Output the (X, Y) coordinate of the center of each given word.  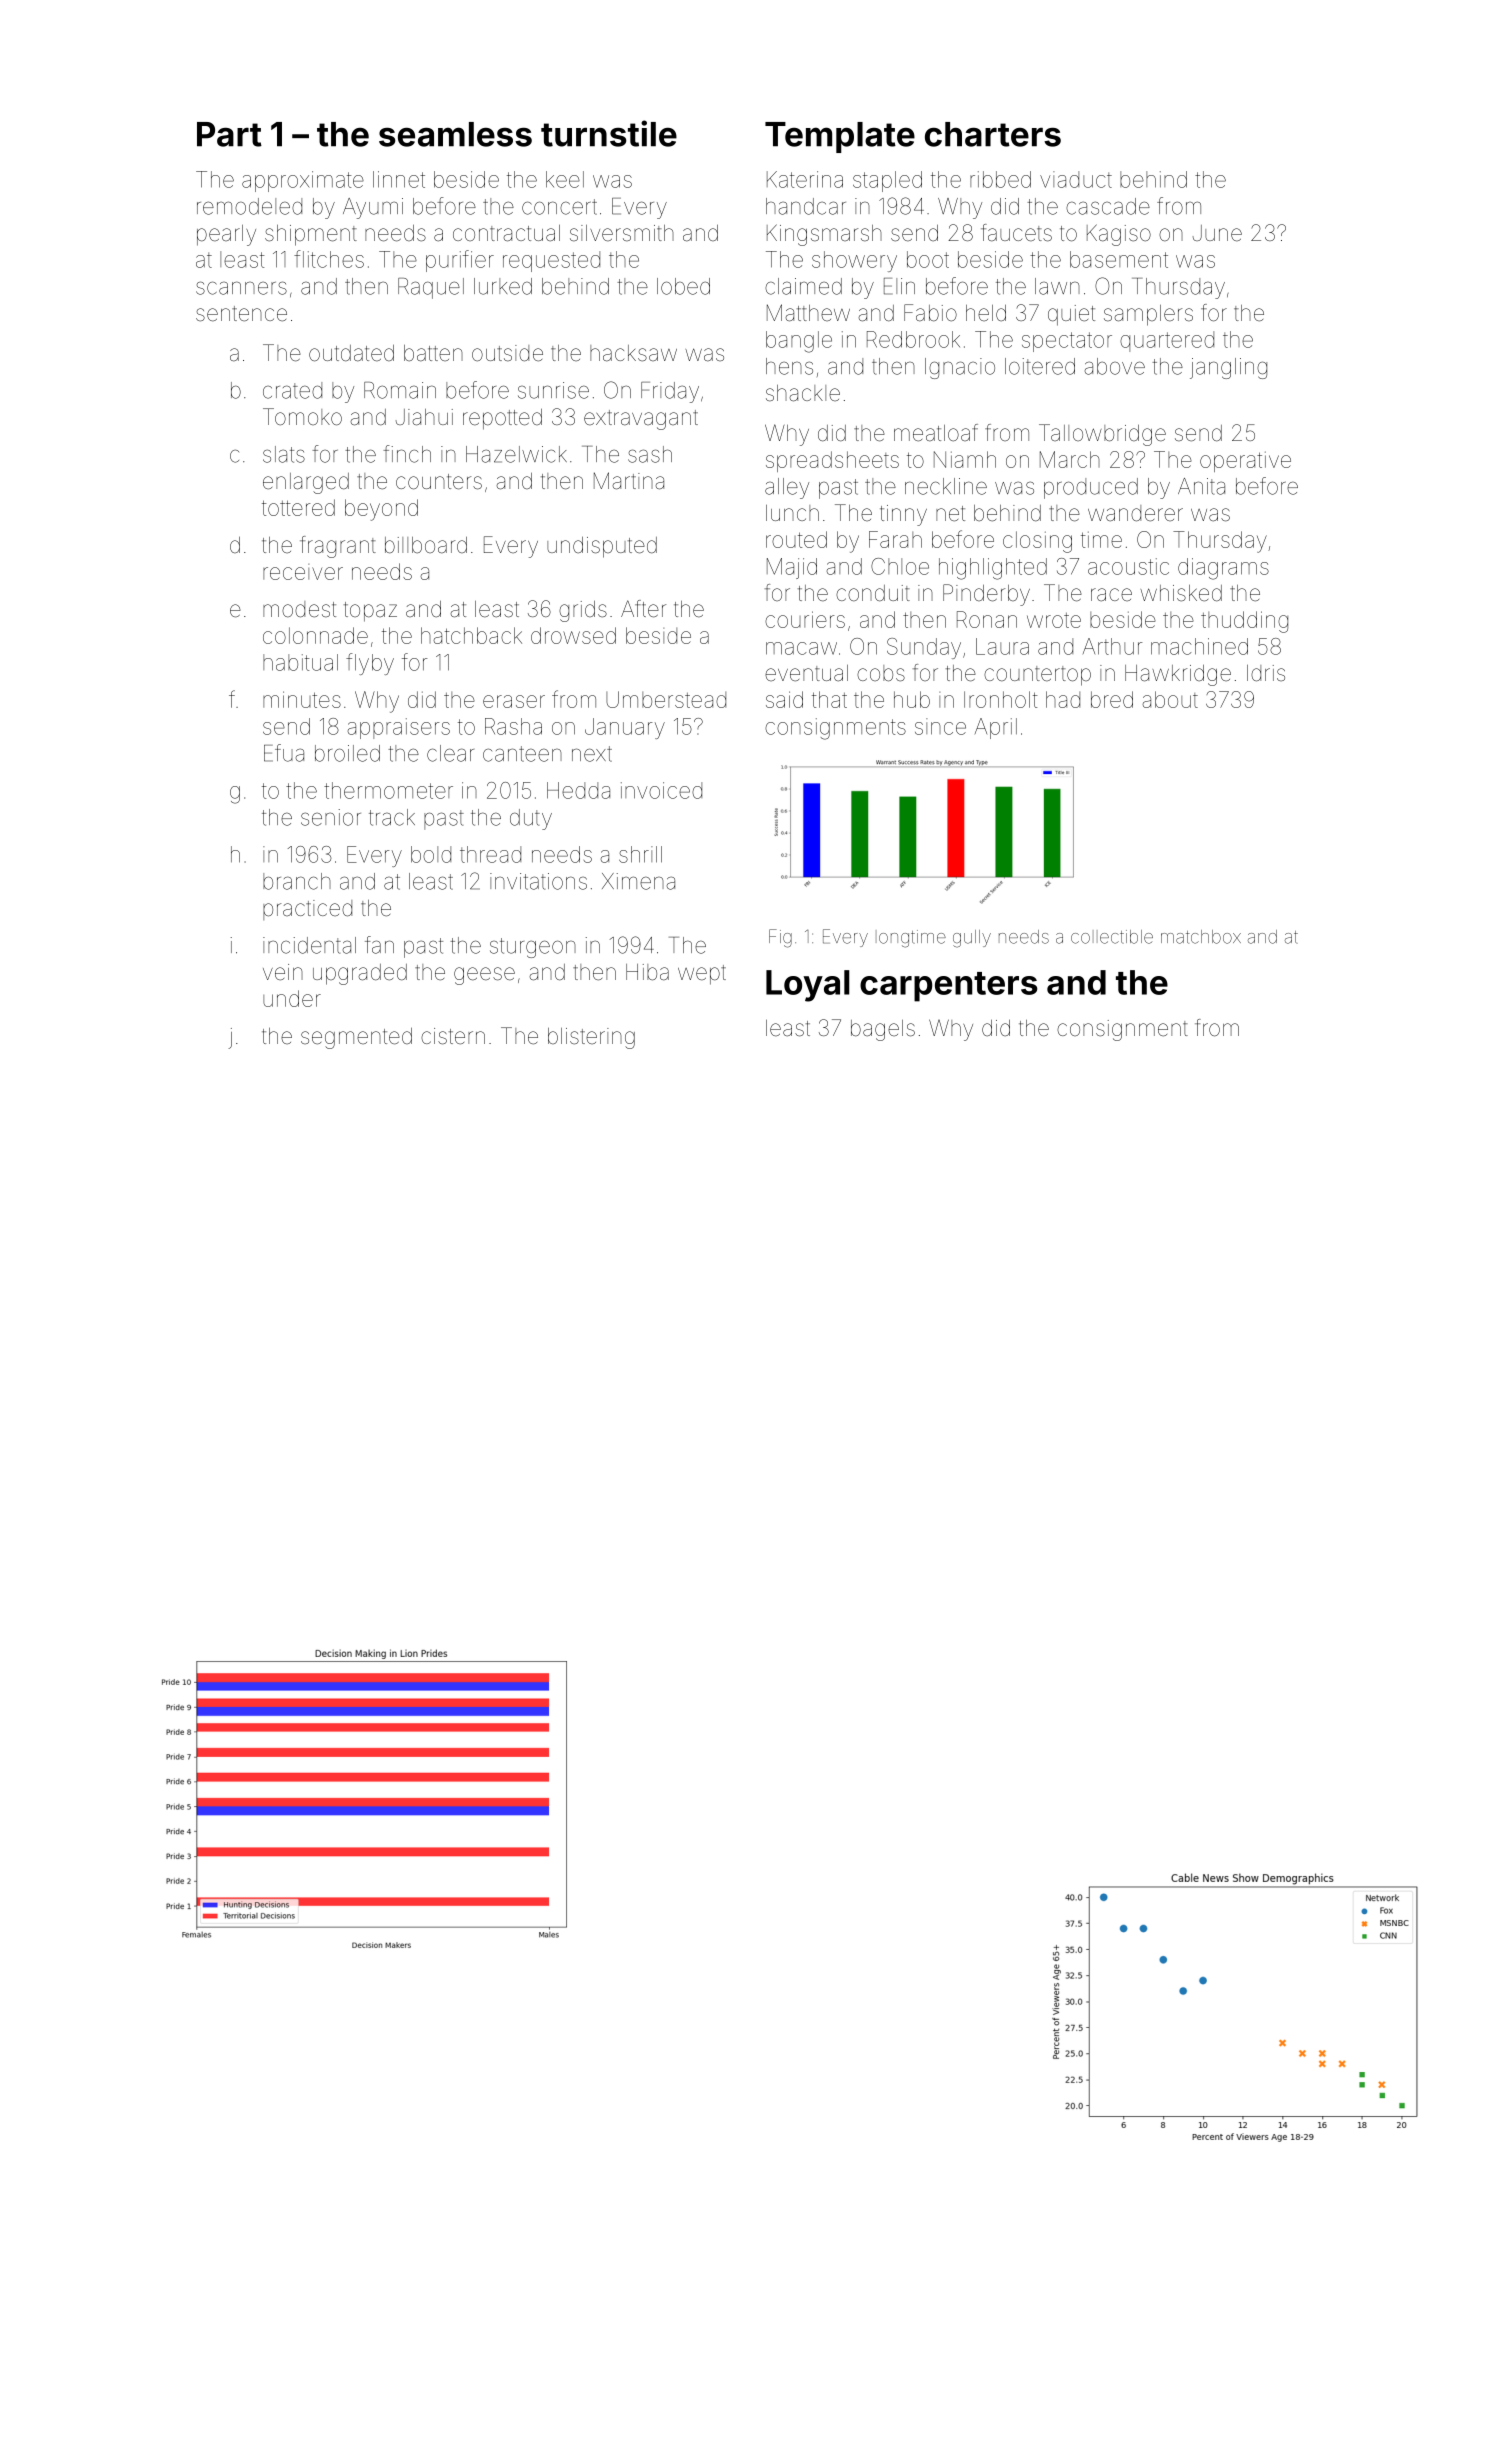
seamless (455, 134)
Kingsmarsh (824, 235)
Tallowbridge (1102, 435)
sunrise (553, 390)
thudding (1244, 622)
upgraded (360, 974)
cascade (1108, 206)
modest (299, 609)
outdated (351, 353)
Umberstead (666, 699)
